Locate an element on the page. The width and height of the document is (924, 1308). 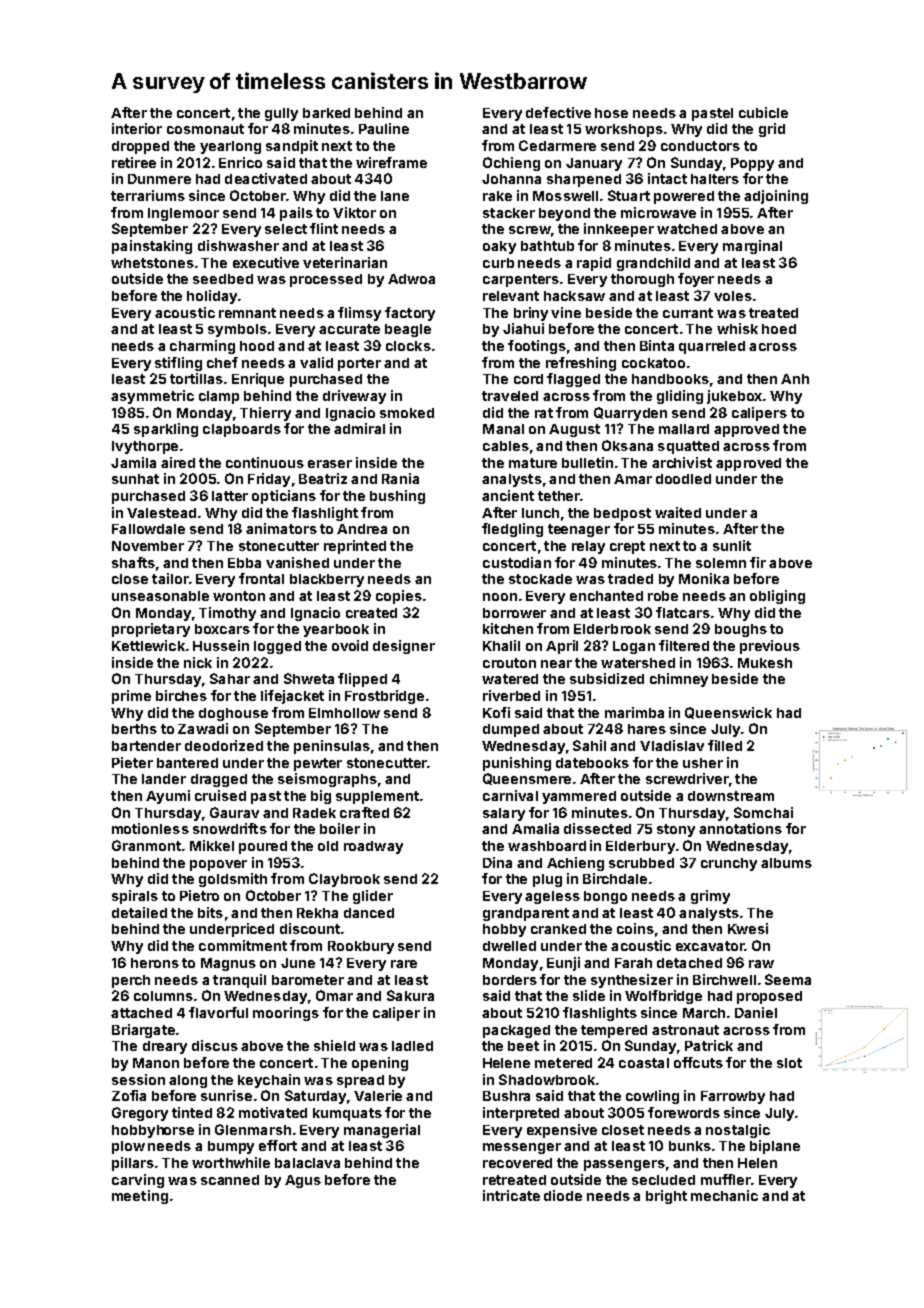
Ebba is located at coordinates (244, 563).
